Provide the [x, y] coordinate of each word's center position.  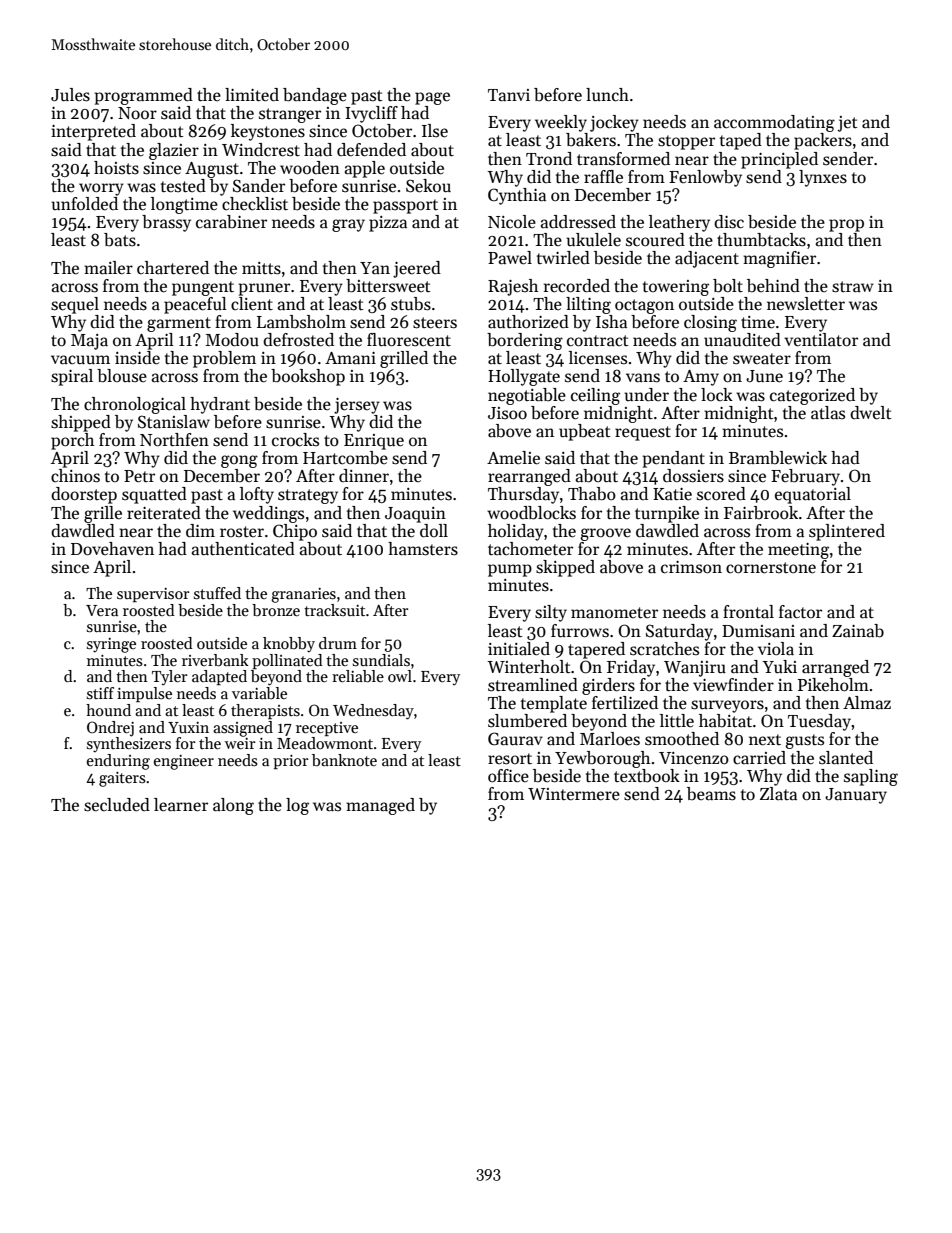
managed [380, 806]
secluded [117, 805]
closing [710, 323]
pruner [264, 289]
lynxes [823, 178]
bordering [525, 341]
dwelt [870, 413]
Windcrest [261, 150]
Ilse [435, 131]
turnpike [667, 514]
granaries [303, 595]
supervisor [153, 595]
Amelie [513, 458]
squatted [154, 495]
